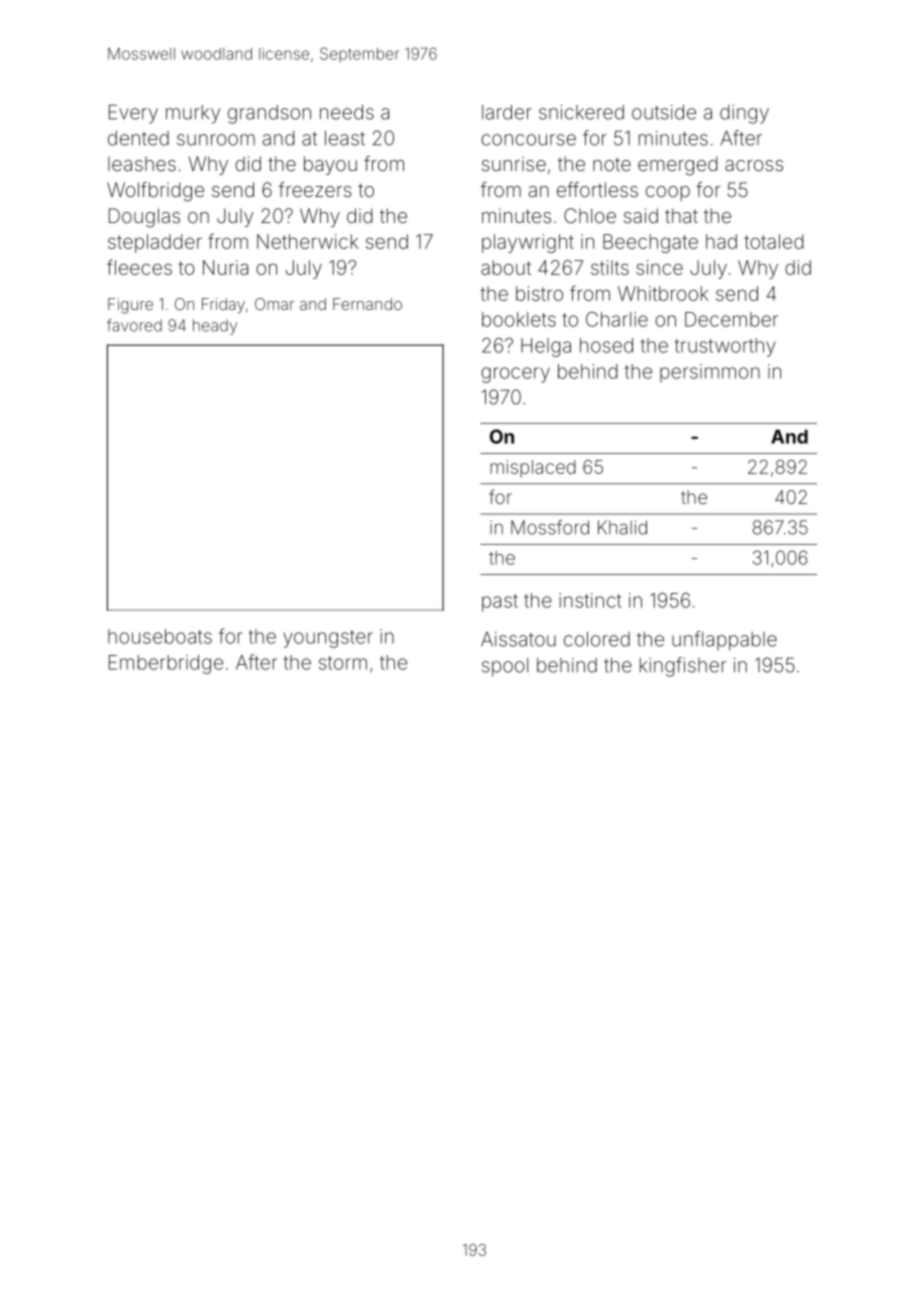 The width and height of the screenshot is (924, 1314). I want to click on Every, so click(133, 114).
